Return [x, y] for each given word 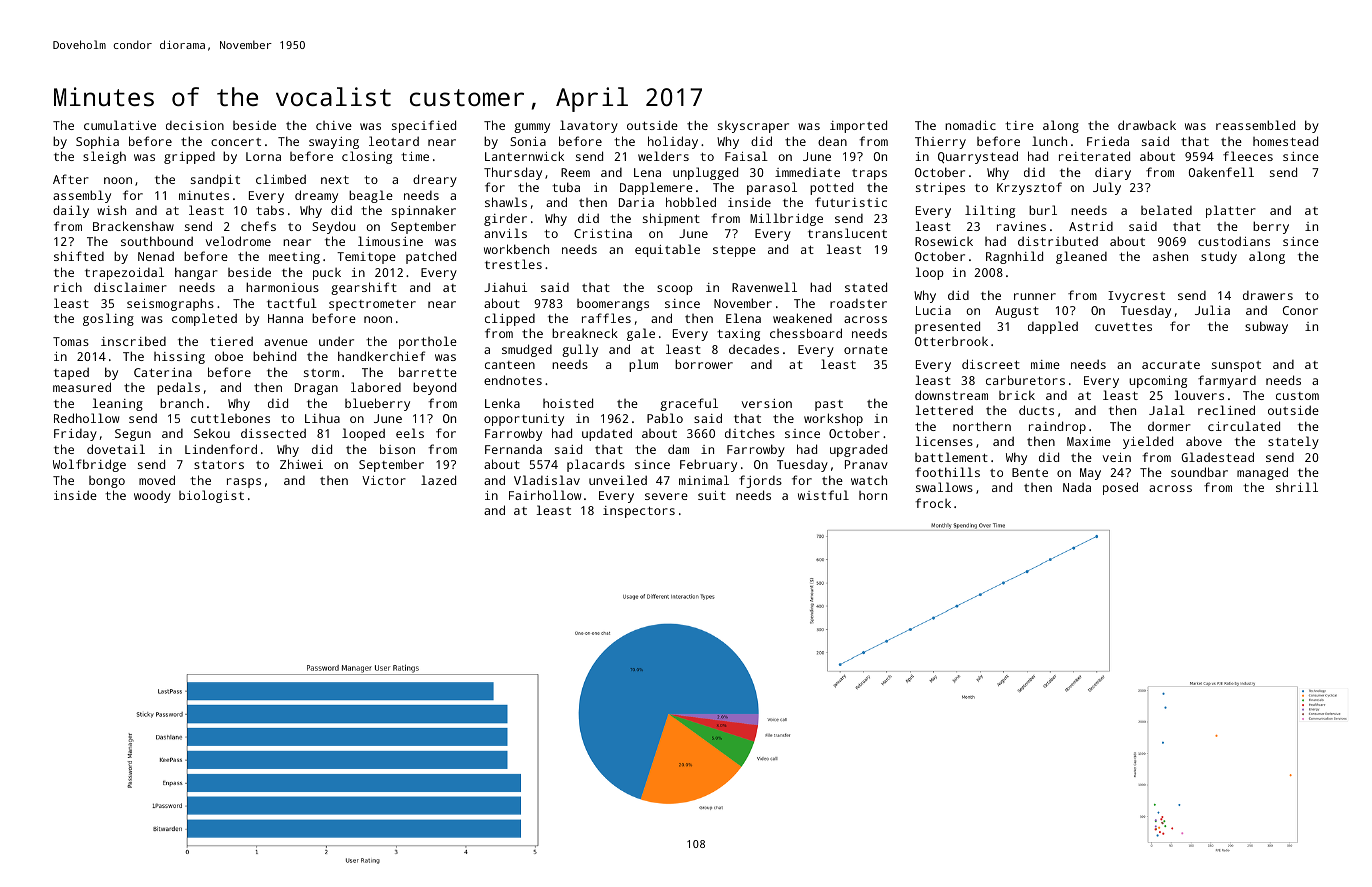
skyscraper [753, 126]
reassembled [1255, 125]
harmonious [282, 287]
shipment [671, 219]
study [1219, 257]
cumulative [120, 125]
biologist [211, 496]
